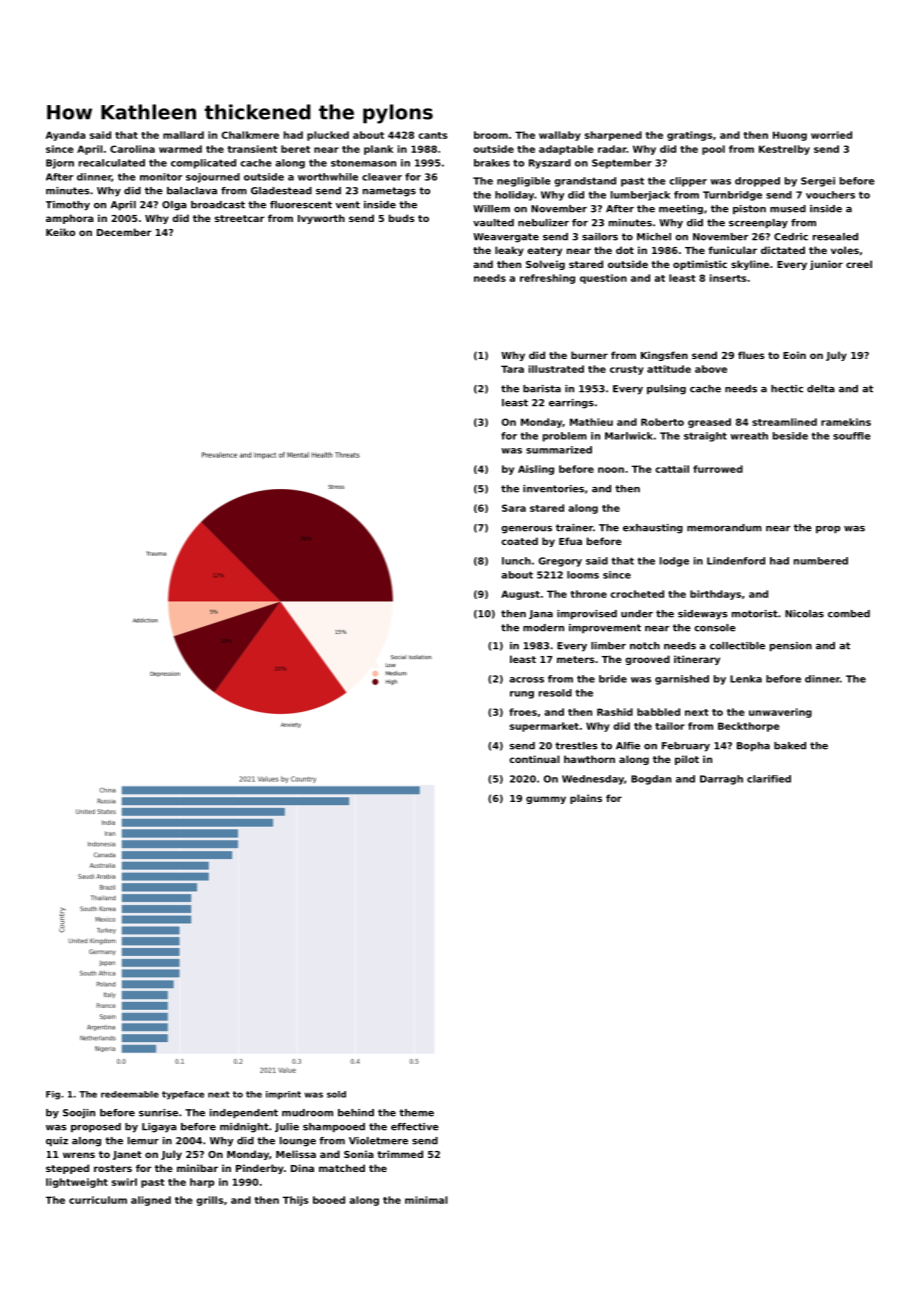  Describe the element at coordinates (66, 136) in the image. I see `Ayanda` at that location.
